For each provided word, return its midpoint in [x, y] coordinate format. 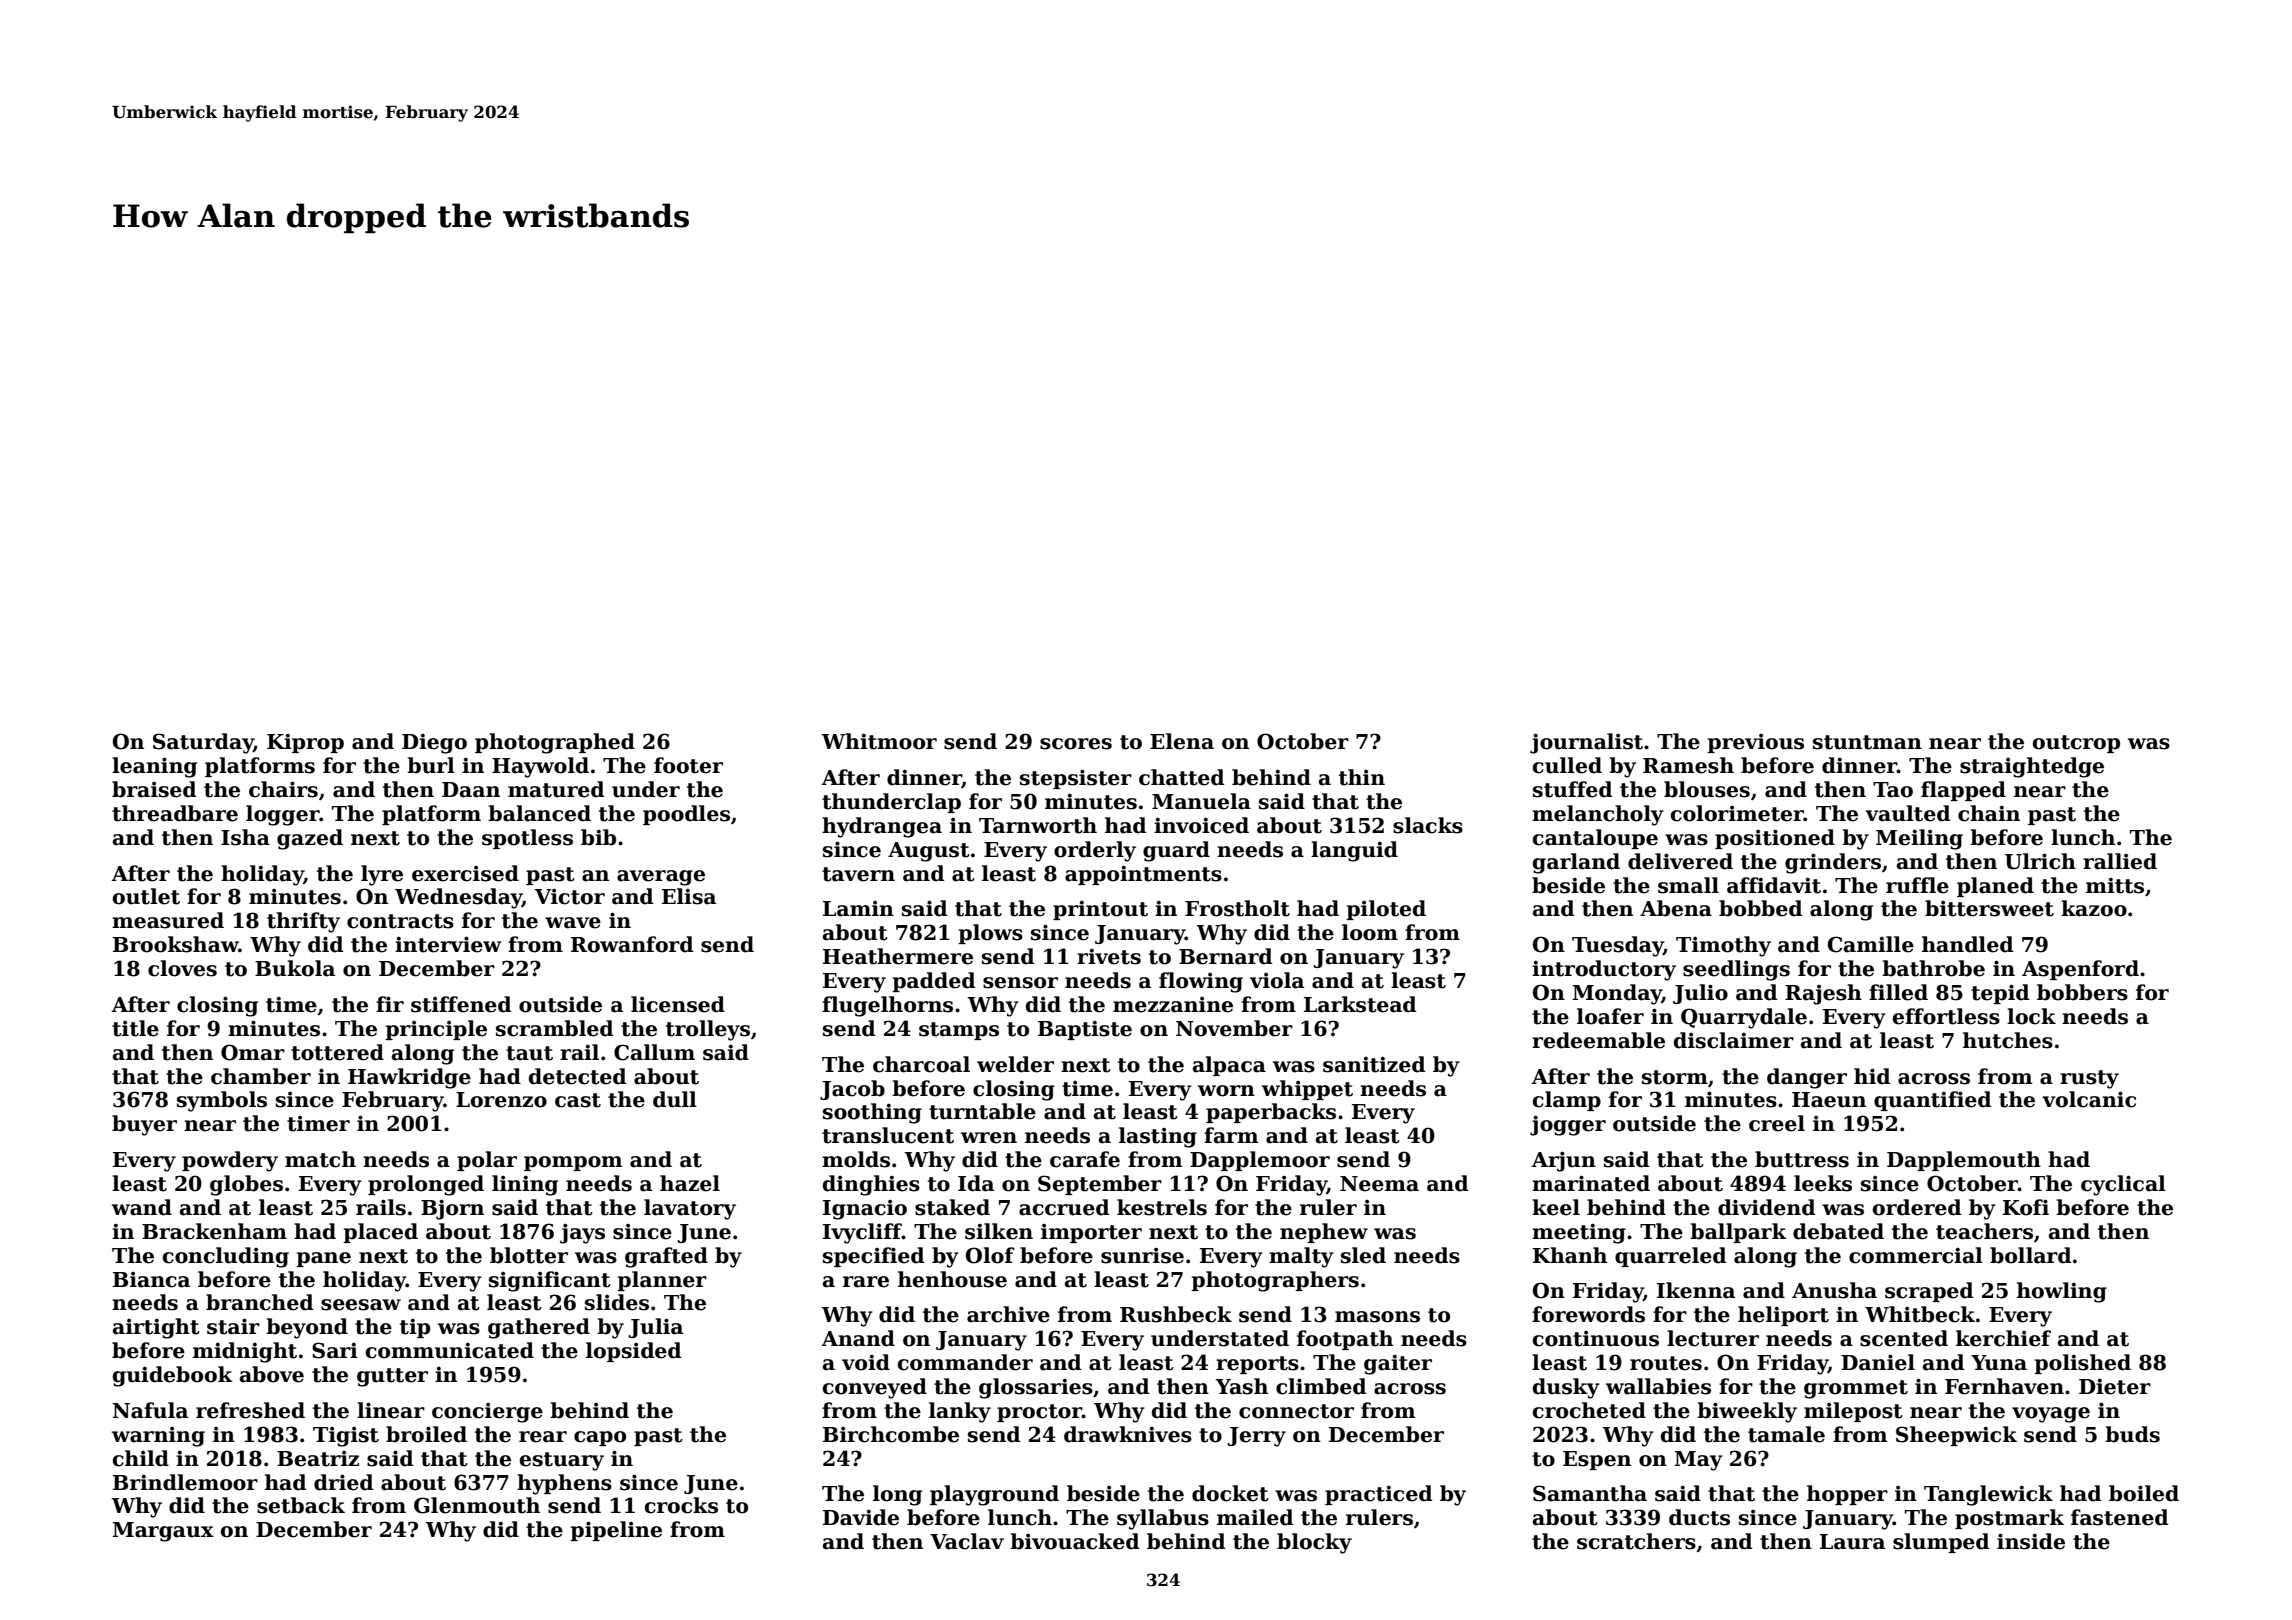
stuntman [1867, 742]
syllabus [1163, 1519]
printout [1100, 910]
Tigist [346, 1437]
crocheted [1589, 1410]
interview [448, 944]
